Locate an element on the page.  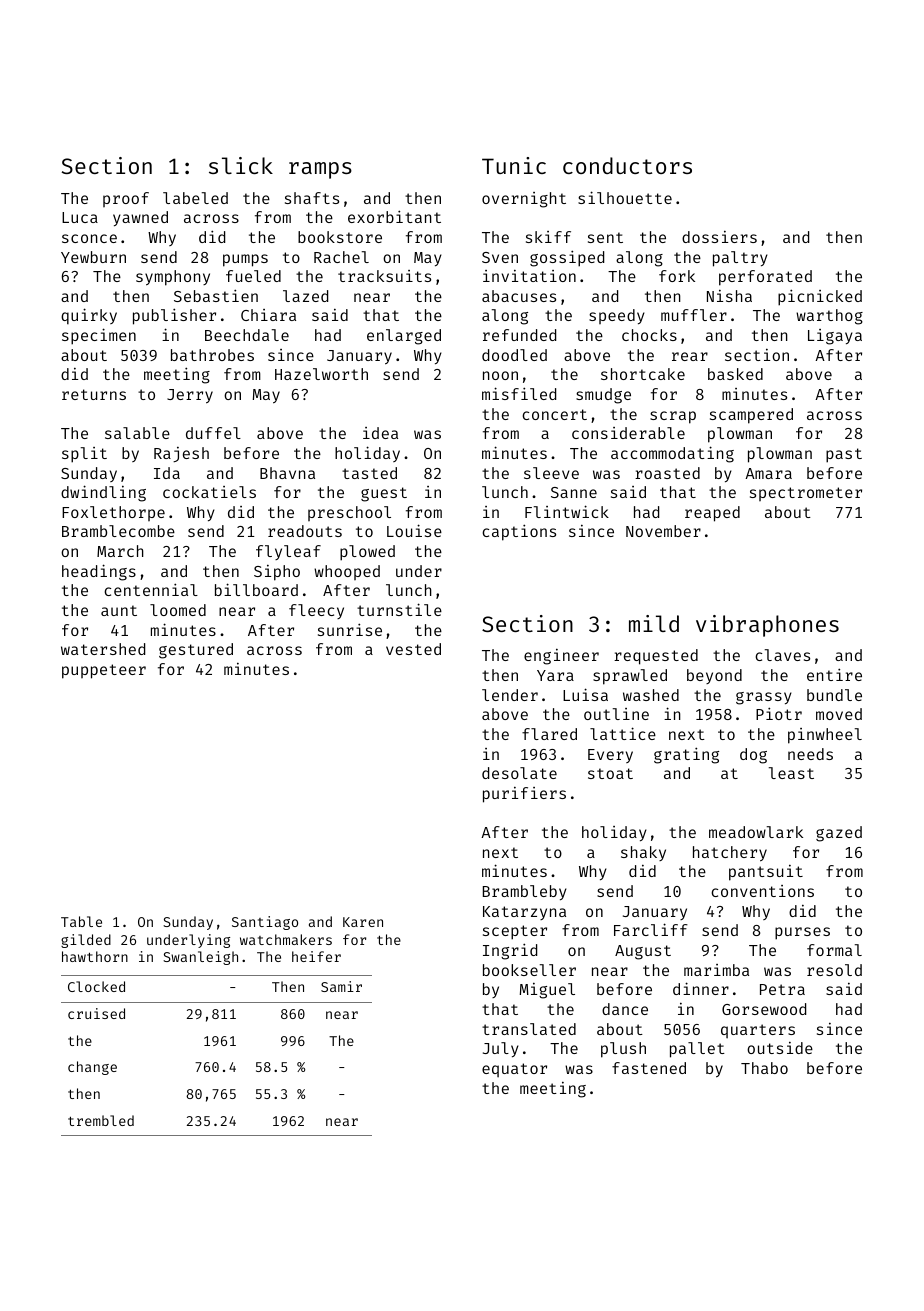
conductors is located at coordinates (627, 165).
